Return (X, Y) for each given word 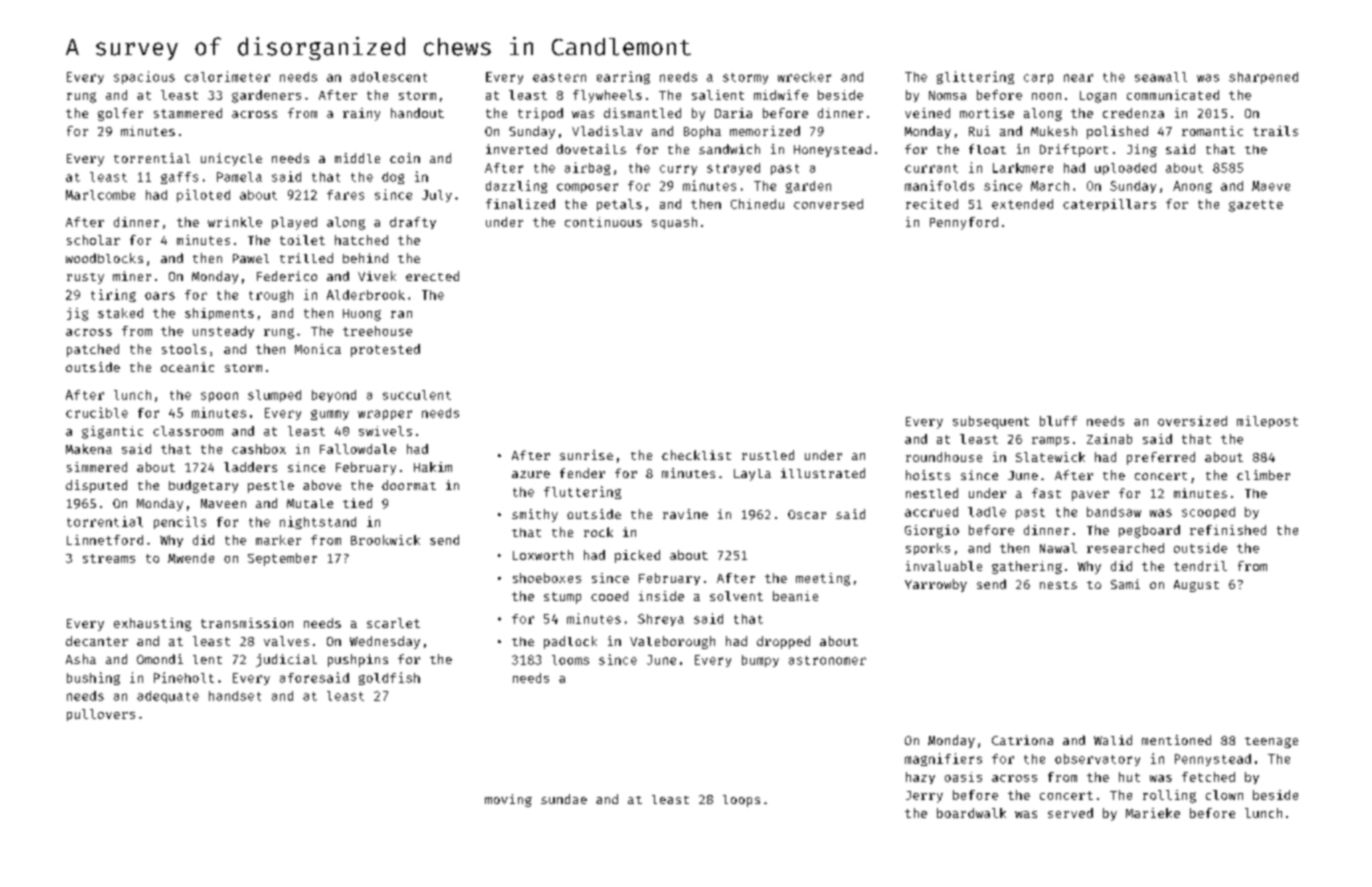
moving (508, 800)
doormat (409, 485)
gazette (1256, 206)
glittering (975, 77)
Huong (362, 315)
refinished (1228, 530)
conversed (828, 204)
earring (623, 77)
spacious (144, 77)
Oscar (807, 514)
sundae (564, 799)
